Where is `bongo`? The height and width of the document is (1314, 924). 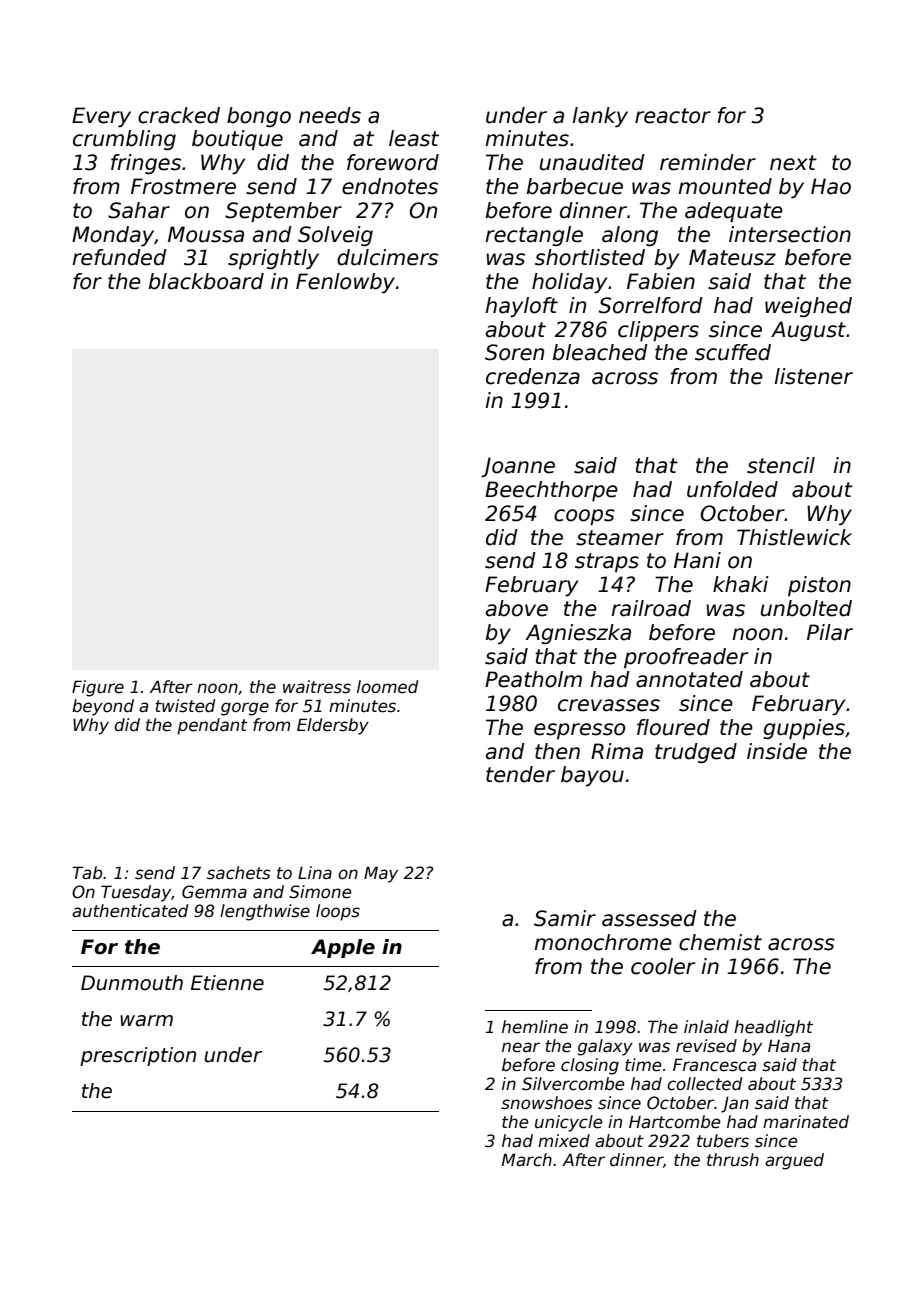 bongo is located at coordinates (259, 117).
